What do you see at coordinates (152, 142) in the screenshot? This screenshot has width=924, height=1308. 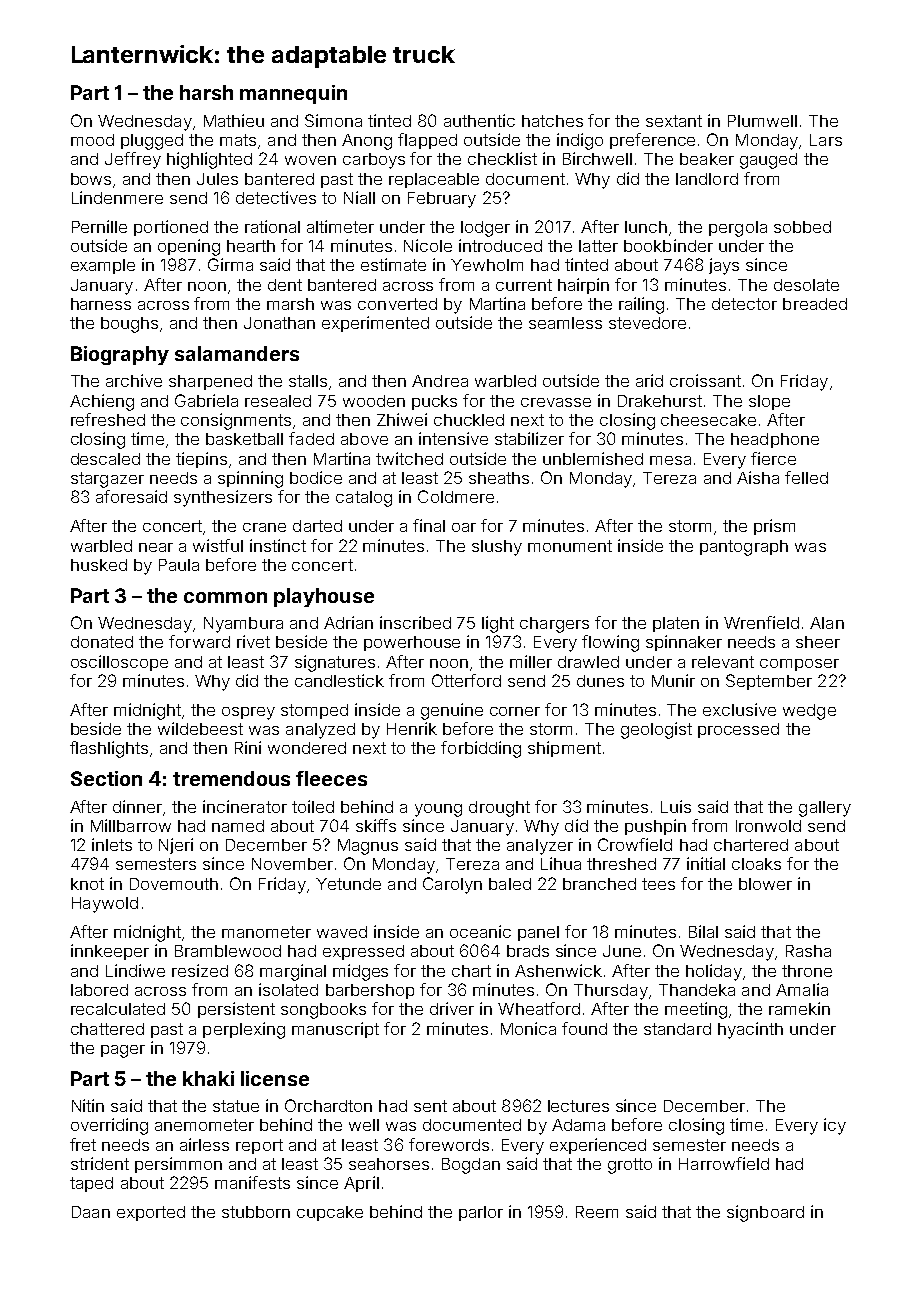 I see `plugged` at bounding box center [152, 142].
